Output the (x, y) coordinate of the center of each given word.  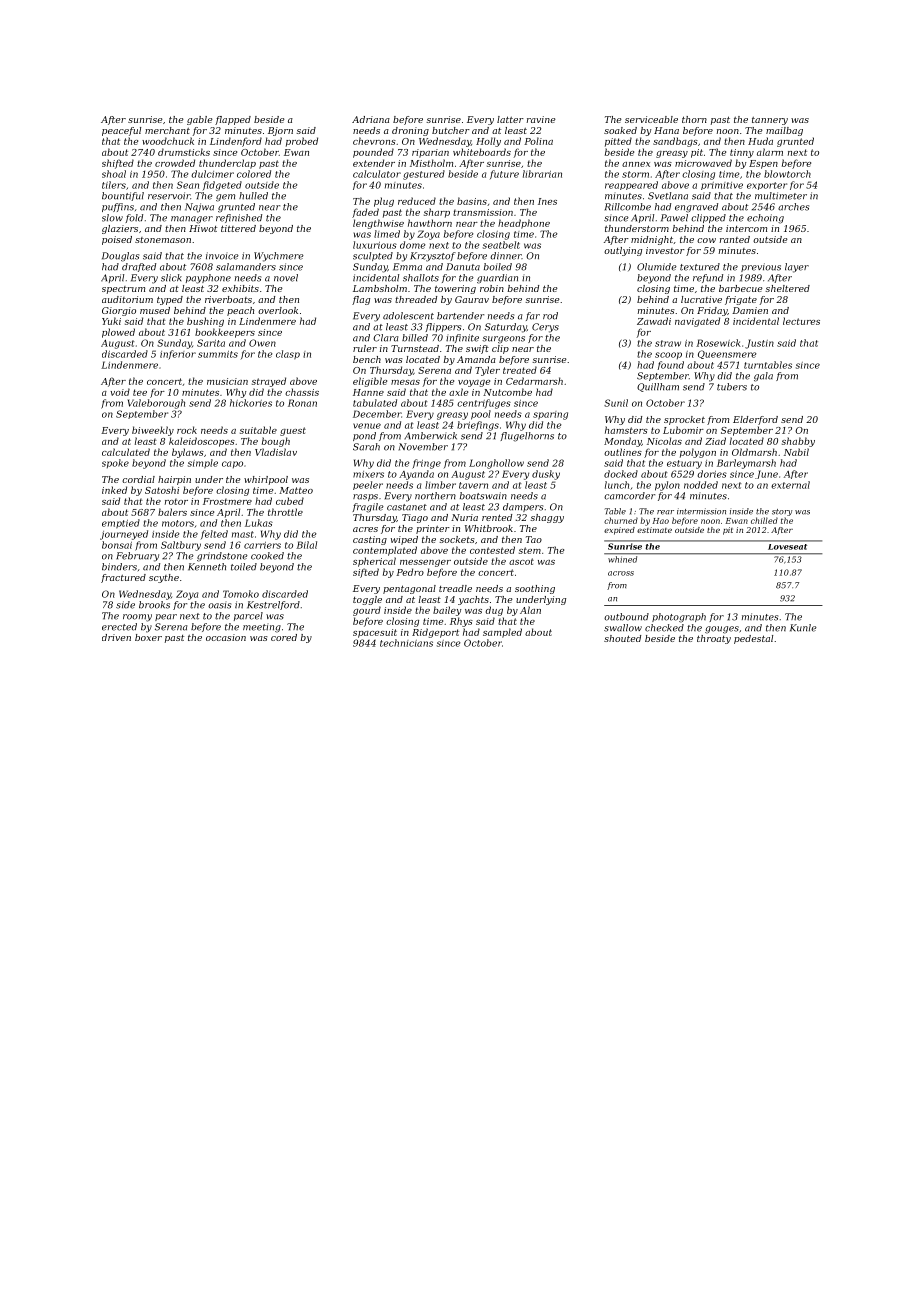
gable (200, 120)
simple (203, 463)
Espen (763, 164)
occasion (226, 637)
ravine (541, 119)
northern (435, 496)
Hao (661, 521)
